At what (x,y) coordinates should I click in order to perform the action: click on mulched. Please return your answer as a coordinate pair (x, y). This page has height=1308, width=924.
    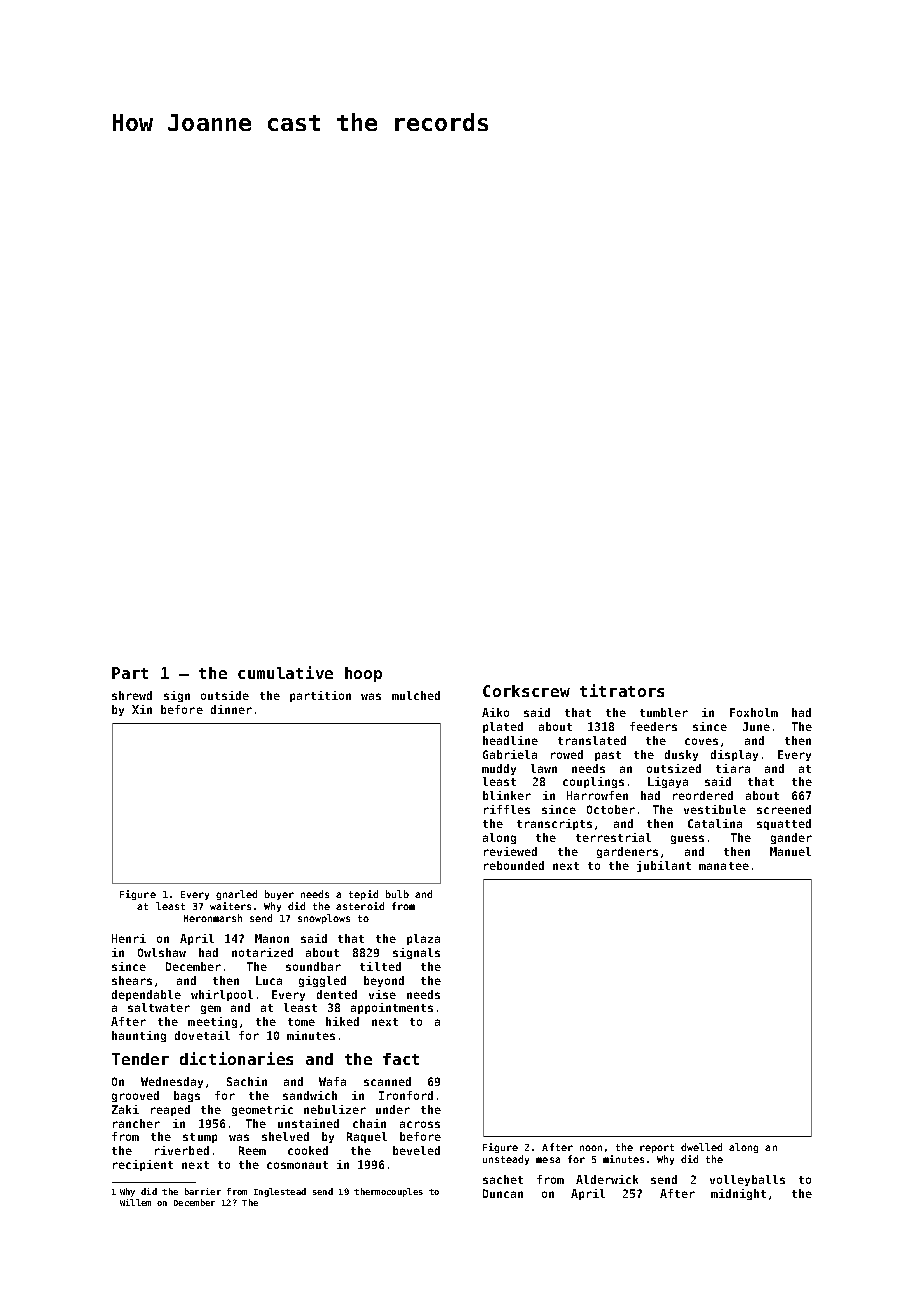
    Looking at the image, I should click on (416, 695).
